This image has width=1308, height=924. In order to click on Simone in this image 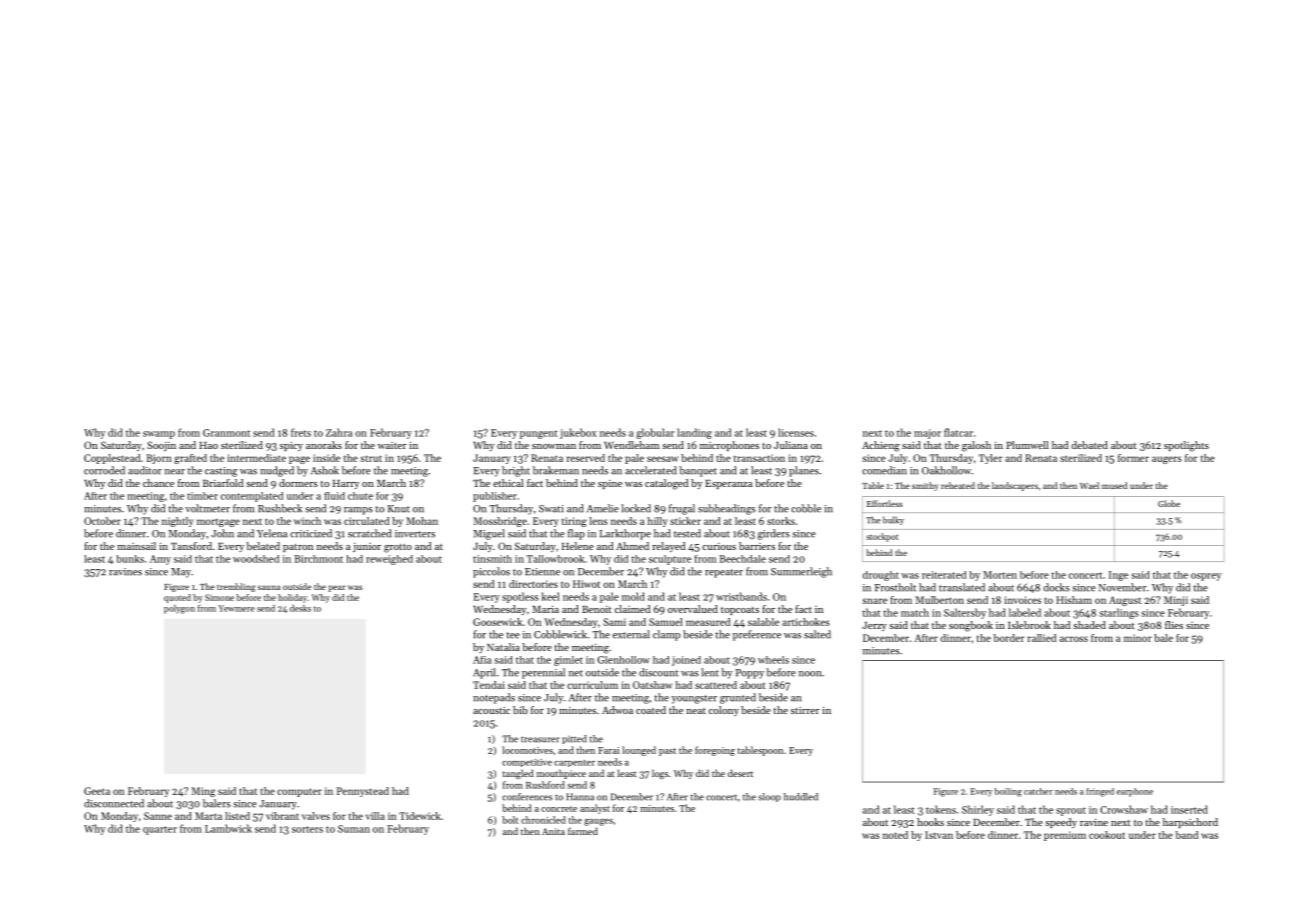, I will do `click(219, 597)`.
